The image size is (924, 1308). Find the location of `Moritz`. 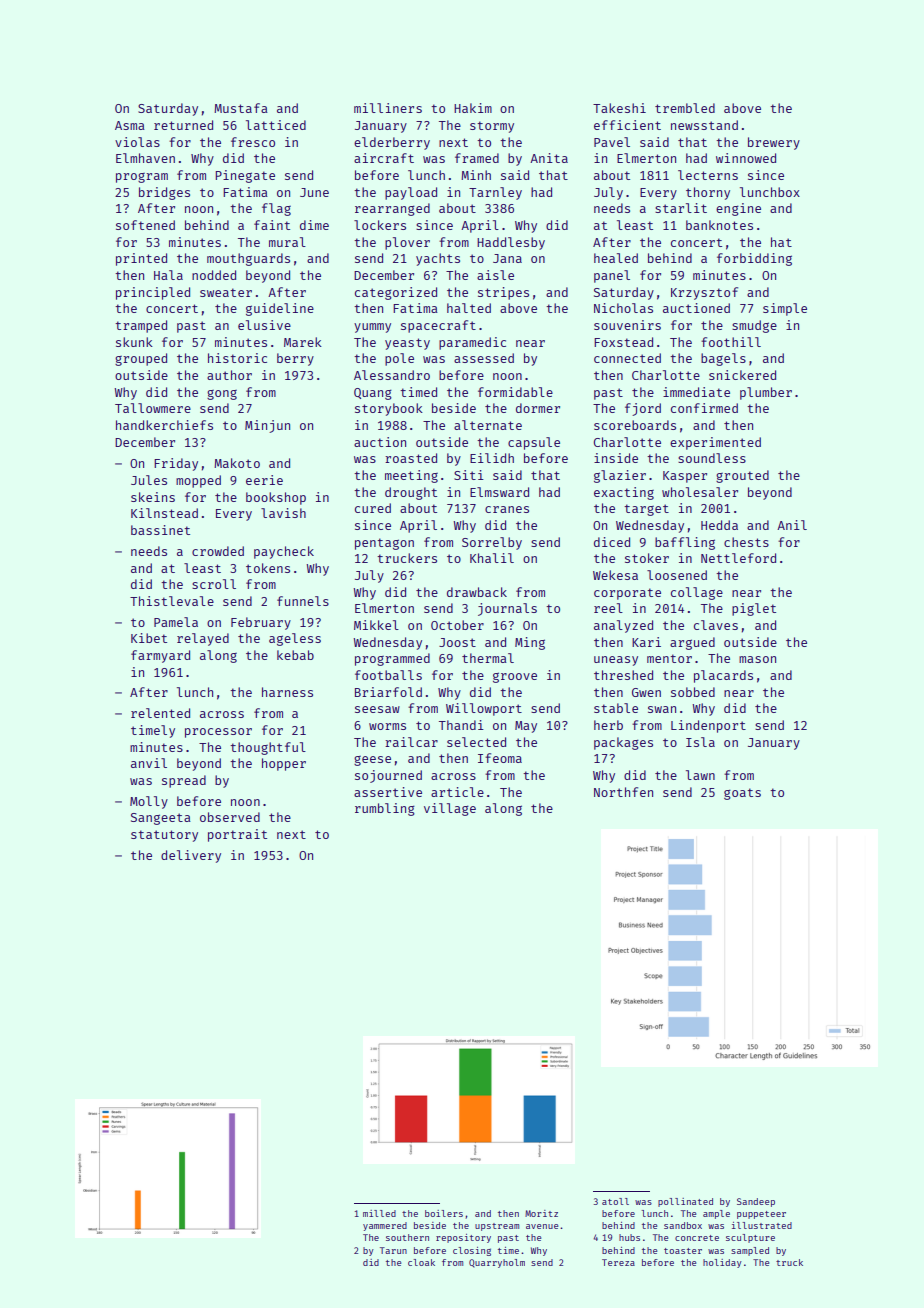

Moritz is located at coordinates (541, 1213).
